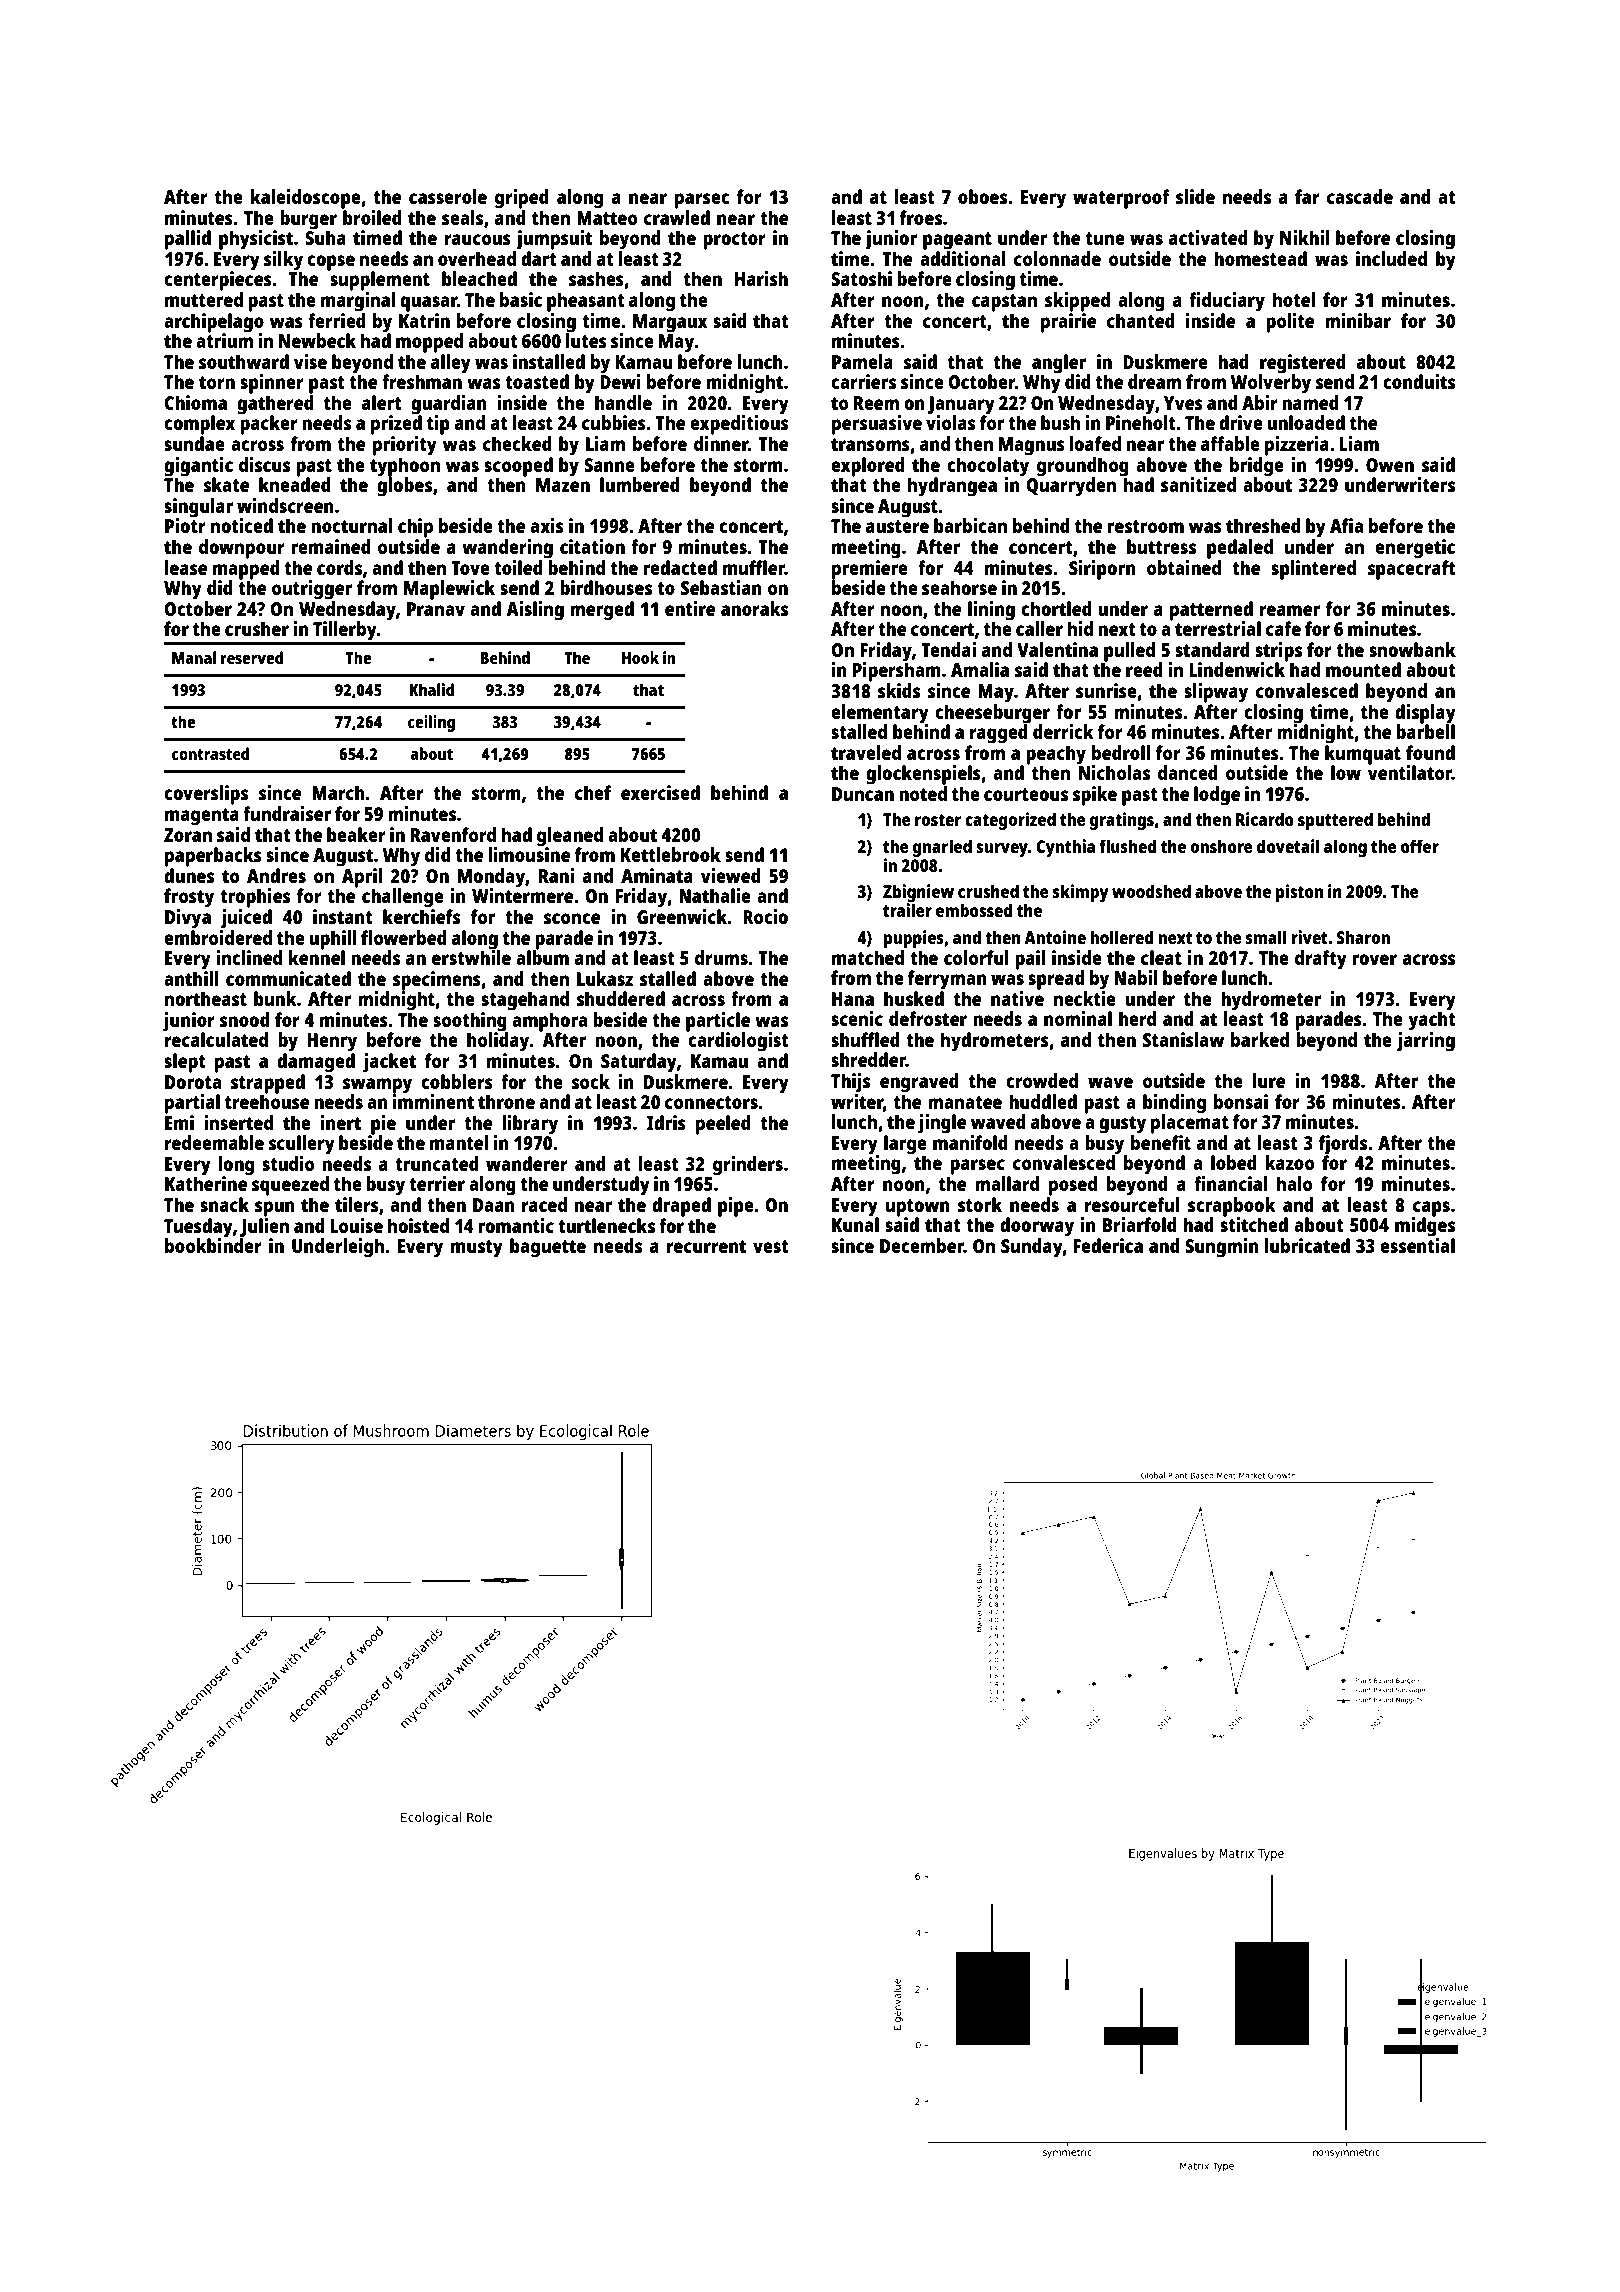 This screenshot has width=1620, height=2292. What do you see at coordinates (1108, 1245) in the screenshot?
I see `Federica` at bounding box center [1108, 1245].
